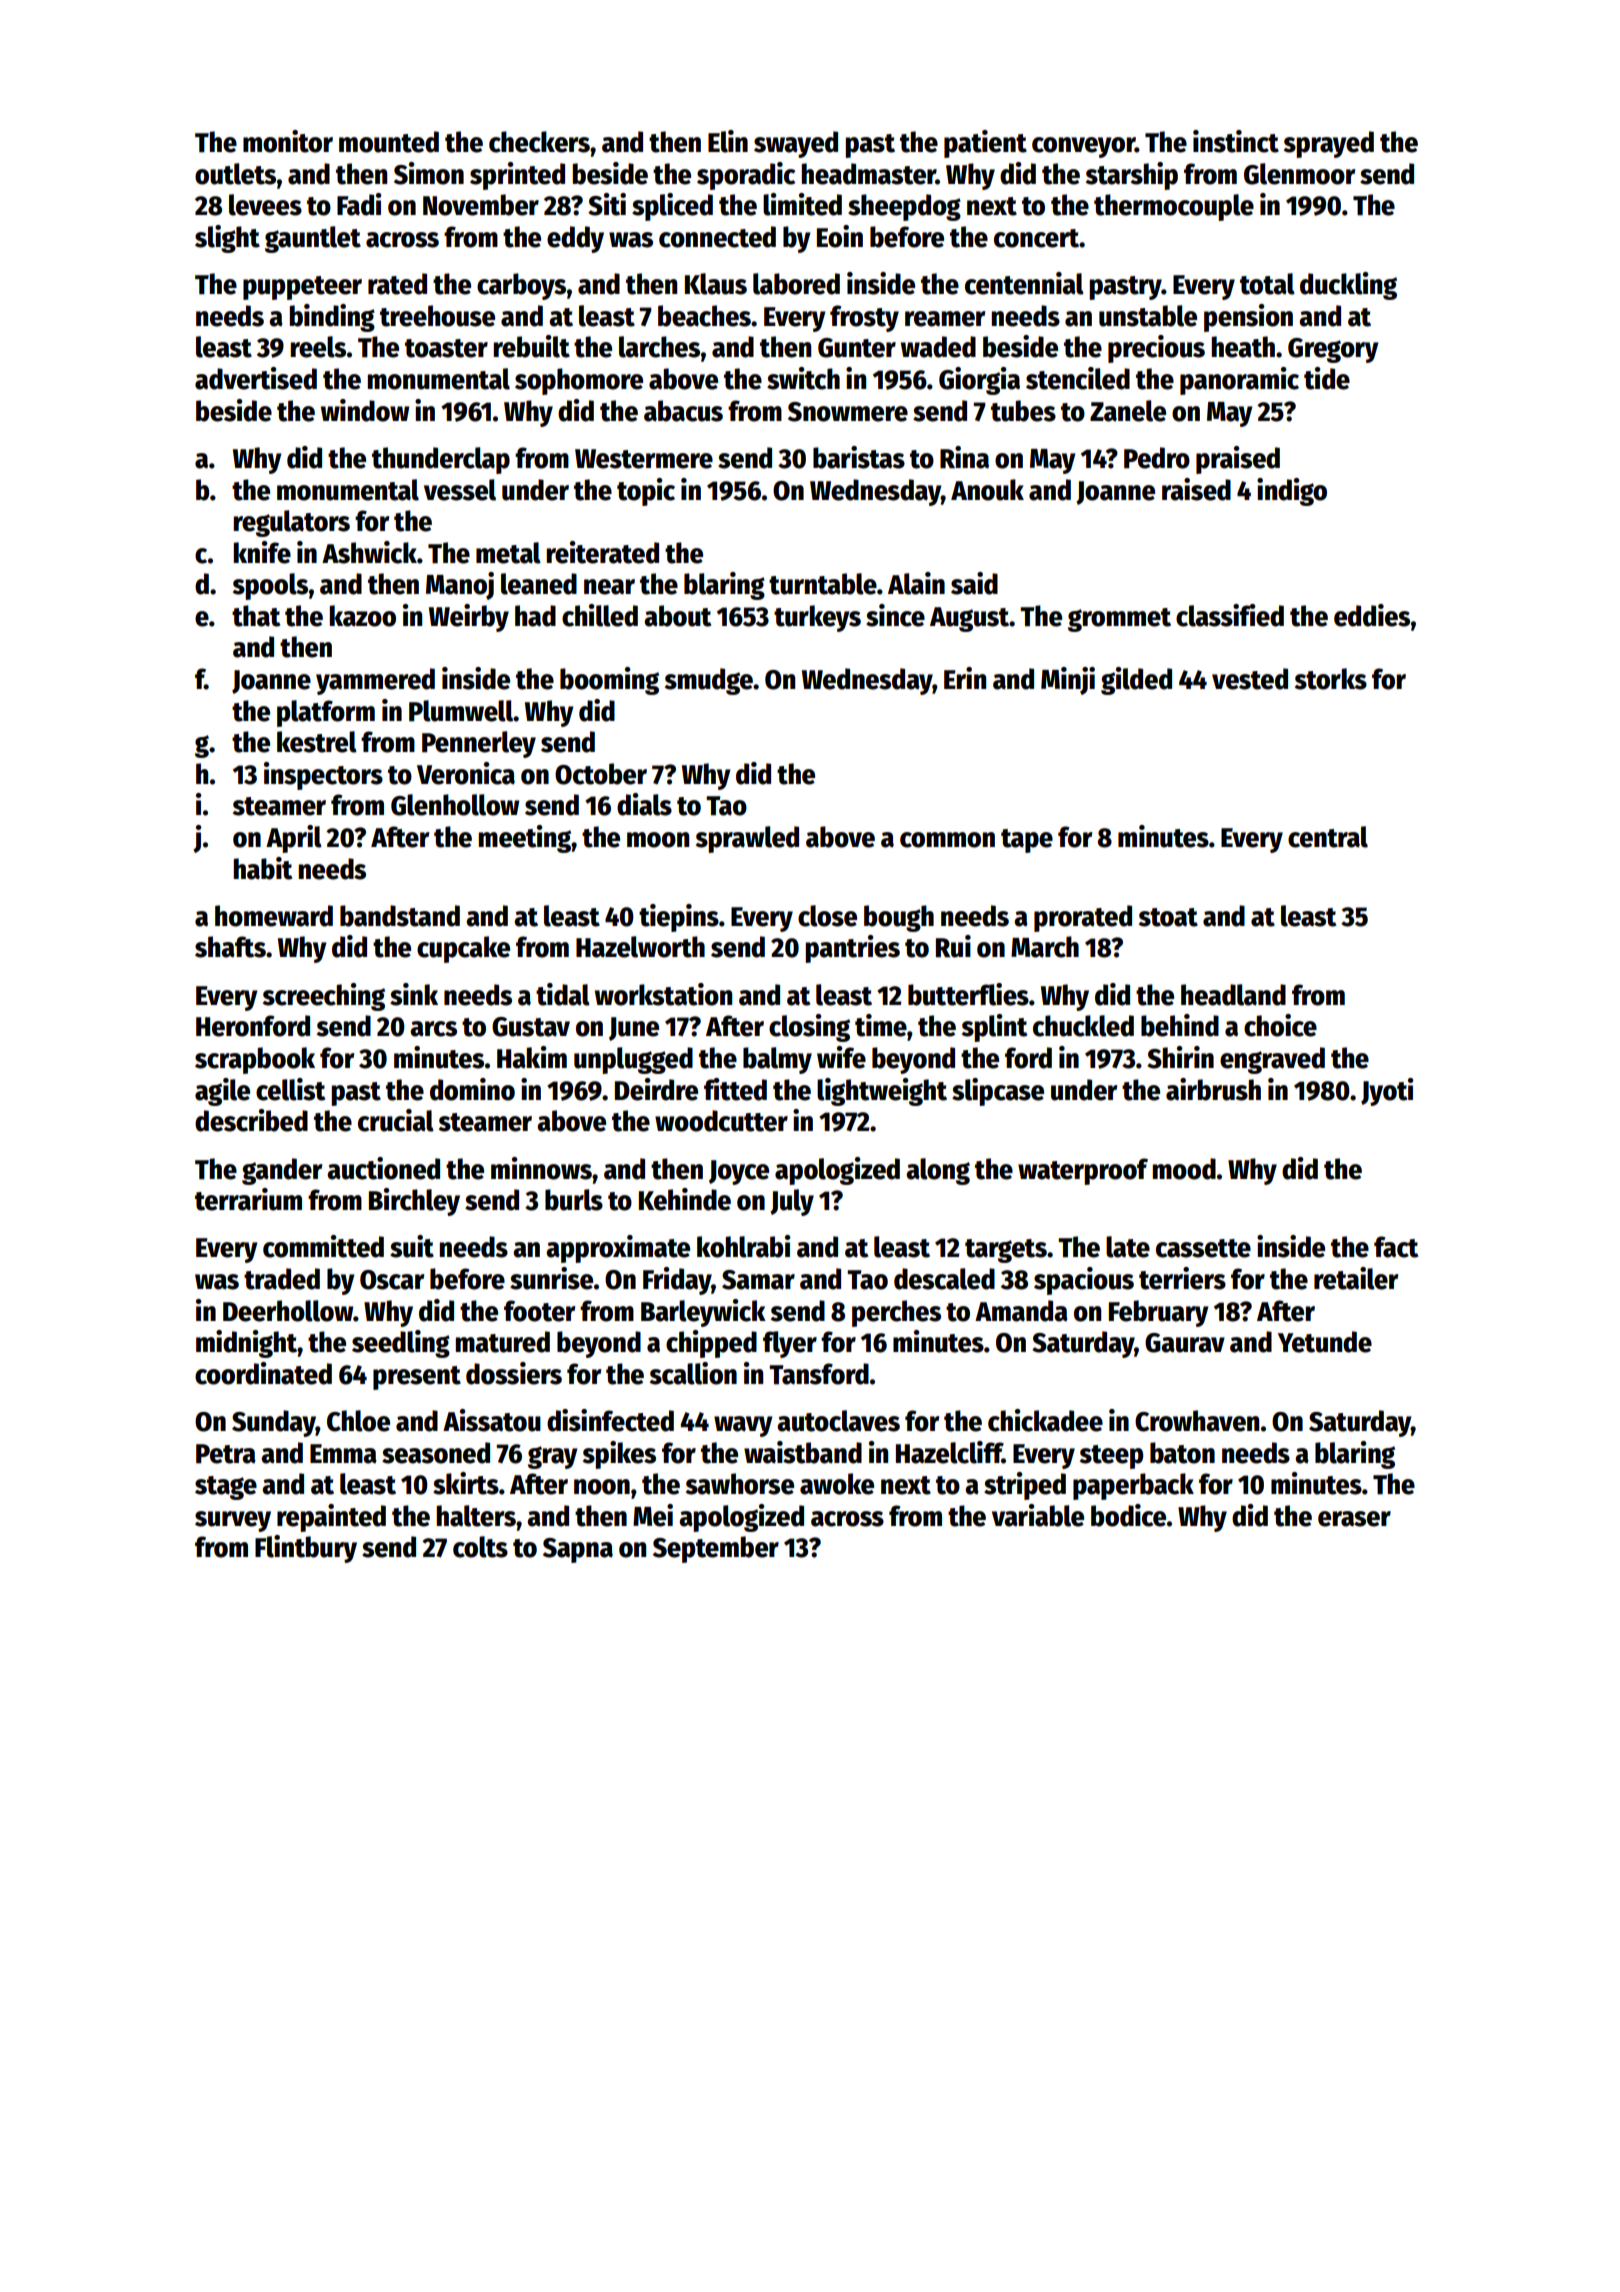  What do you see at coordinates (965, 678) in the screenshot?
I see `Erin` at bounding box center [965, 678].
